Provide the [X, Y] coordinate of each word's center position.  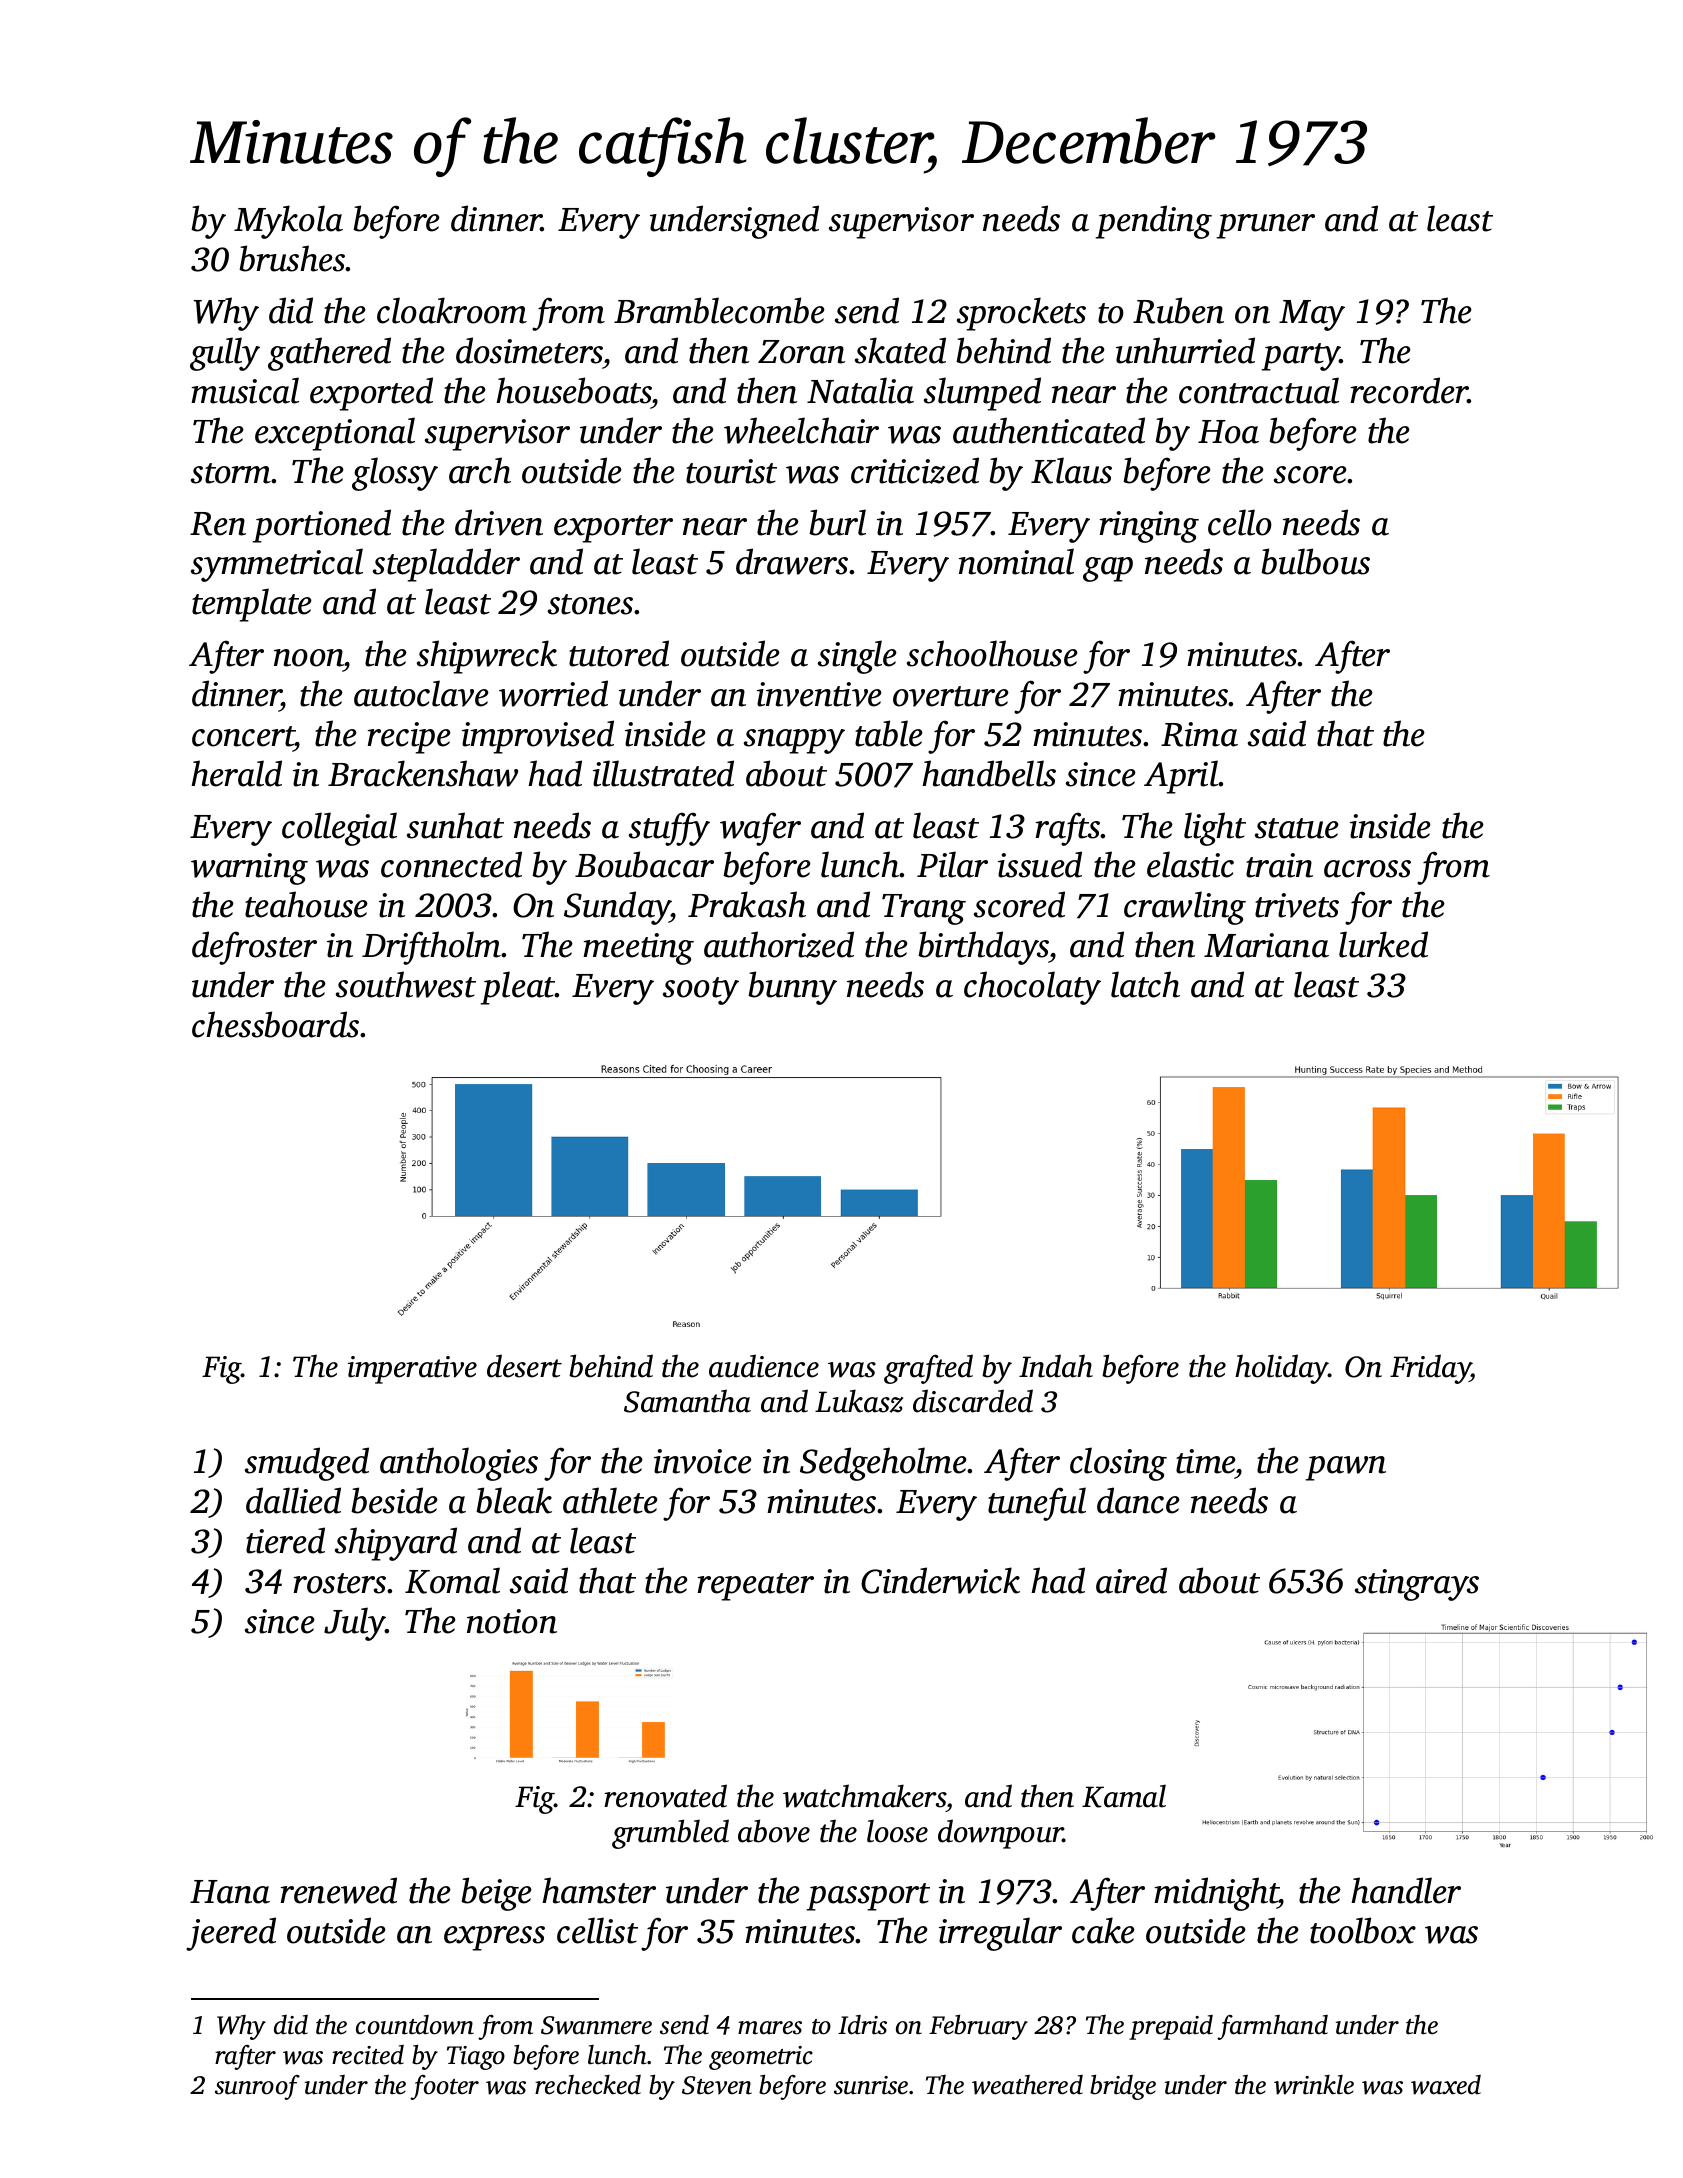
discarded [973, 1401]
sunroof [257, 2087]
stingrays [1417, 1585]
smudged [307, 1464]
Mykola [288, 222]
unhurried [1185, 350]
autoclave [421, 693]
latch [1145, 984]
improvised [538, 737]
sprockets [1021, 314]
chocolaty [1032, 988]
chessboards [275, 1024]
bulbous [1315, 561]
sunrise [871, 2085]
